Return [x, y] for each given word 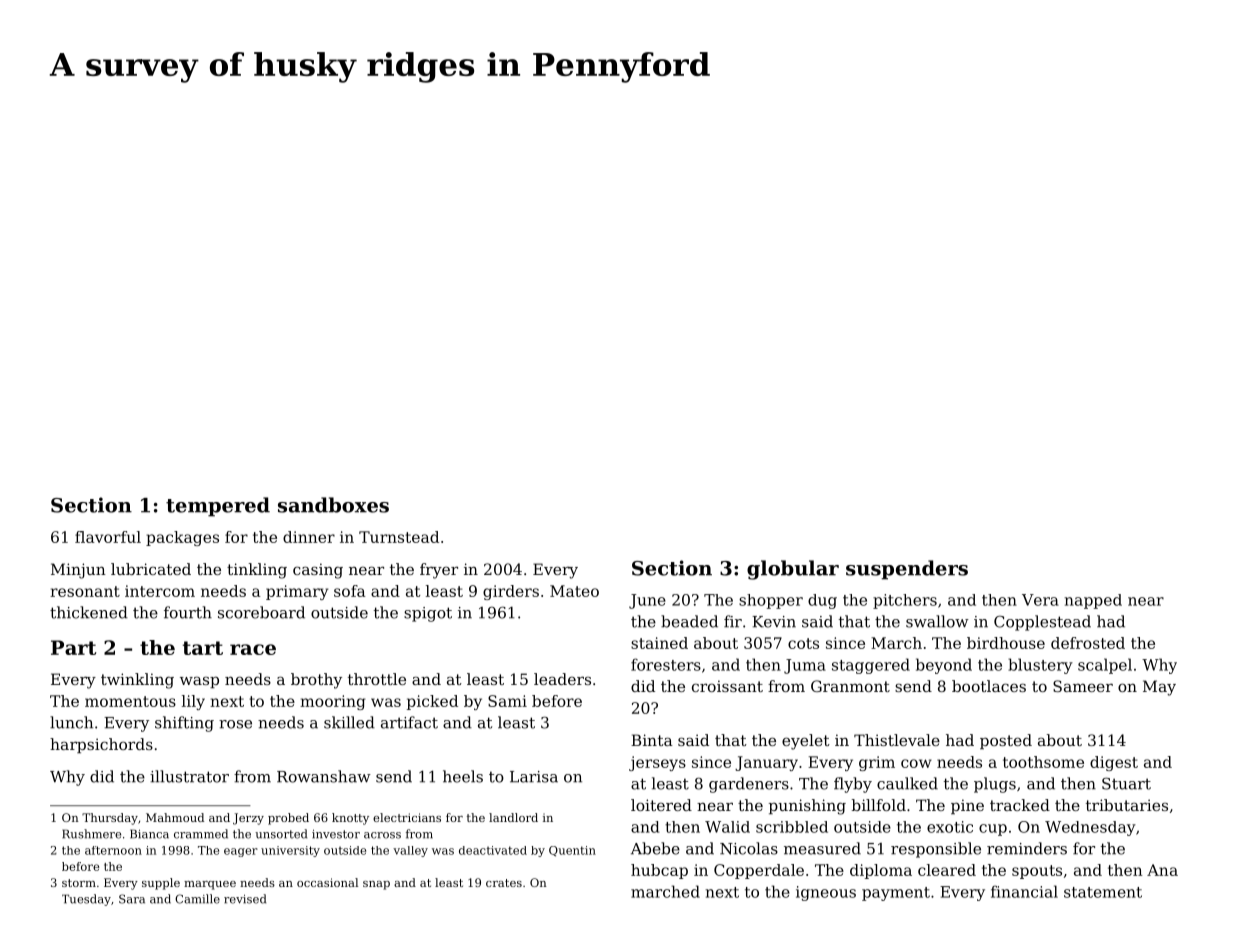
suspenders [907, 570]
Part [73, 647]
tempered [218, 507]
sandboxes [333, 505]
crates [504, 883]
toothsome [1043, 762]
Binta [652, 740]
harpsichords [101, 745]
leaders [562, 679]
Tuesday [86, 900]
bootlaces [989, 686]
